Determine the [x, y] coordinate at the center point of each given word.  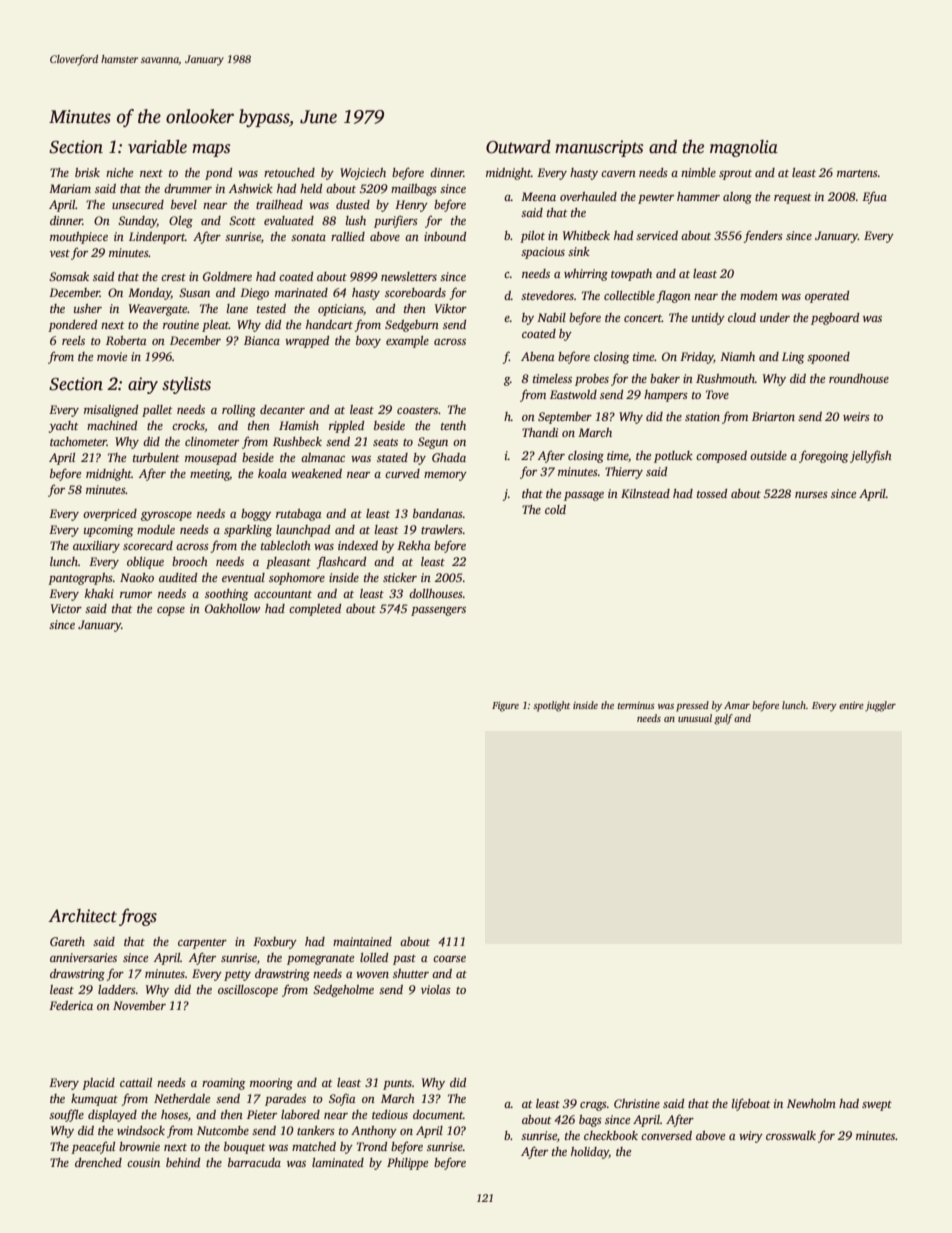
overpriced [110, 515]
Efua [874, 197]
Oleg [181, 222]
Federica [71, 1005]
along [737, 198]
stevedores [547, 295]
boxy [368, 342]
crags [593, 1106]
